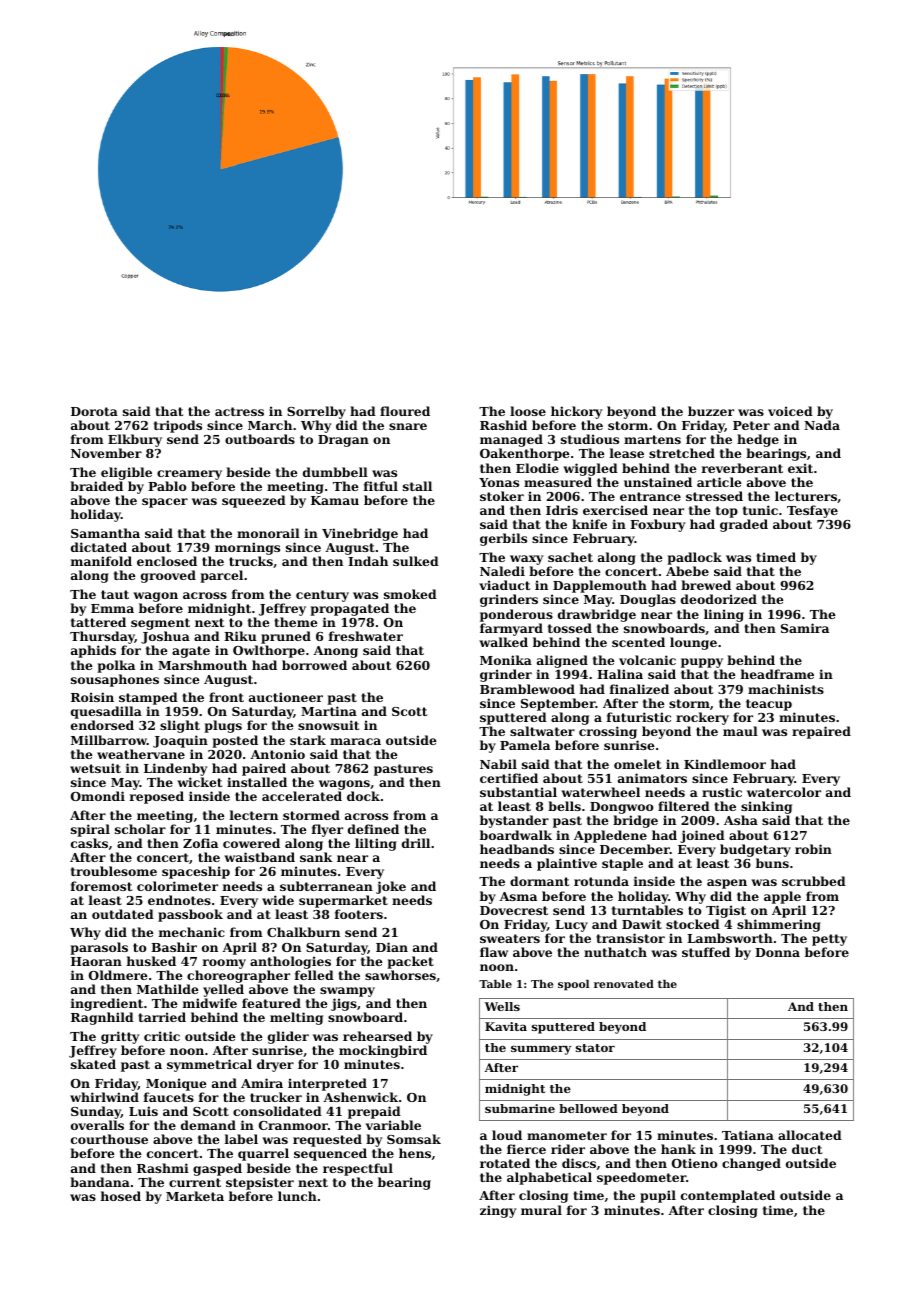 The image size is (924, 1308). What do you see at coordinates (541, 1210) in the screenshot?
I see `mural` at bounding box center [541, 1210].
